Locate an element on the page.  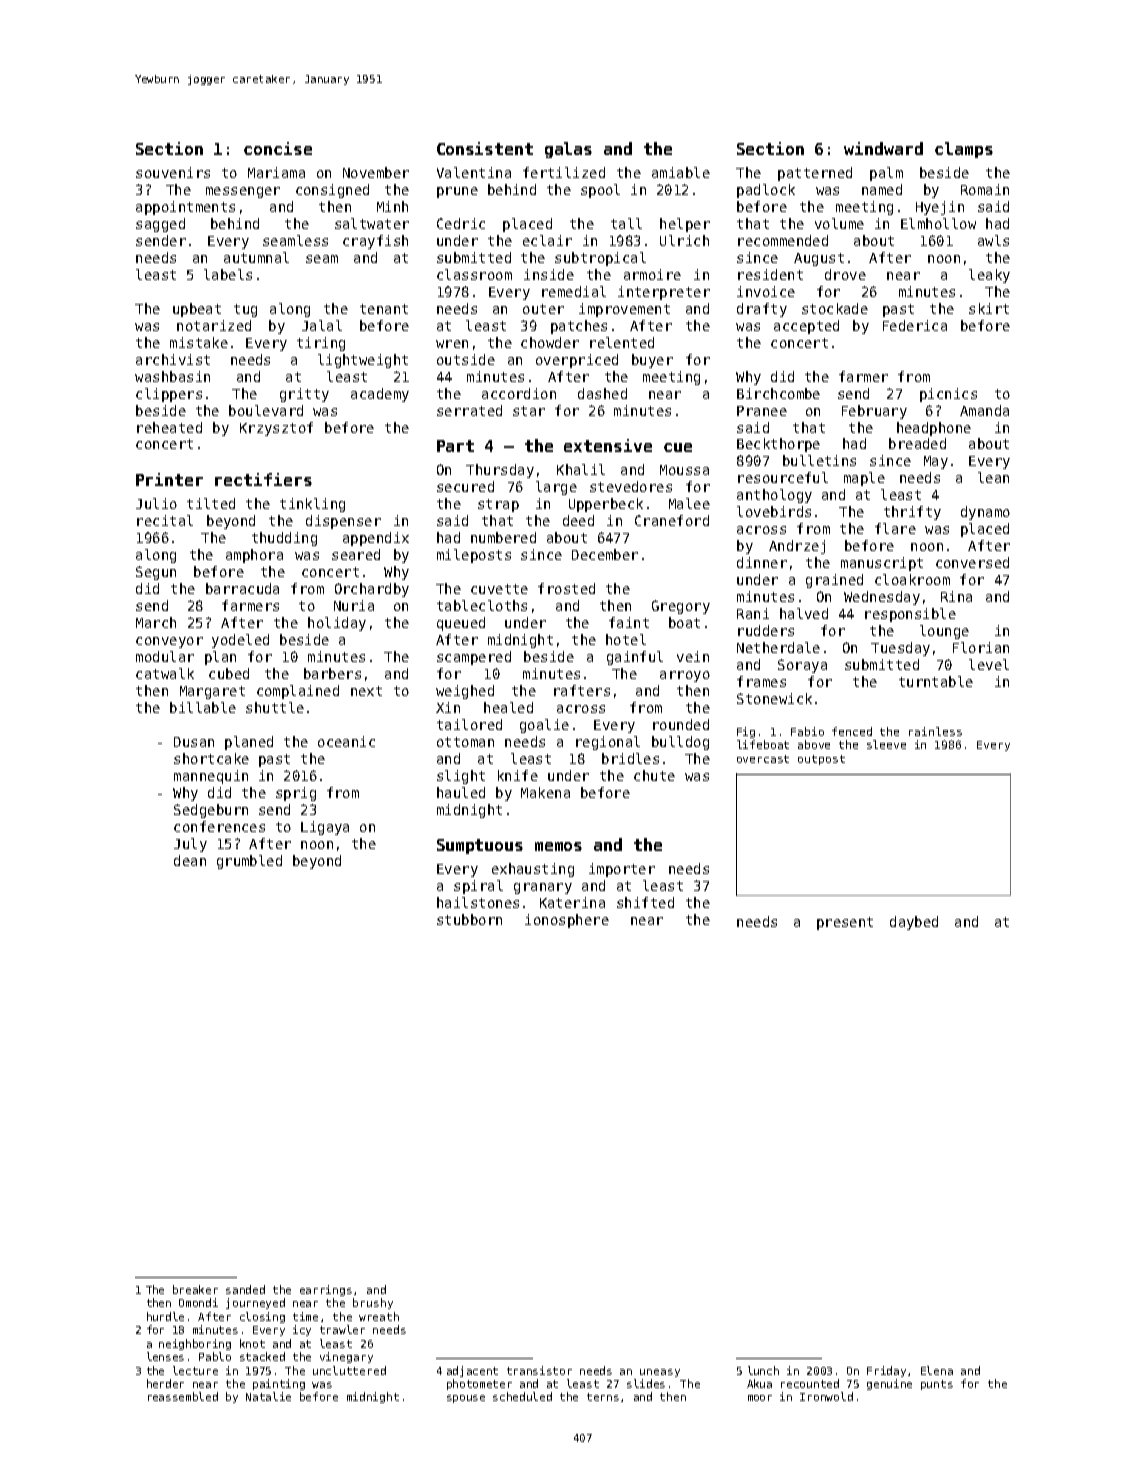
adjacent is located at coordinates (472, 1371).
